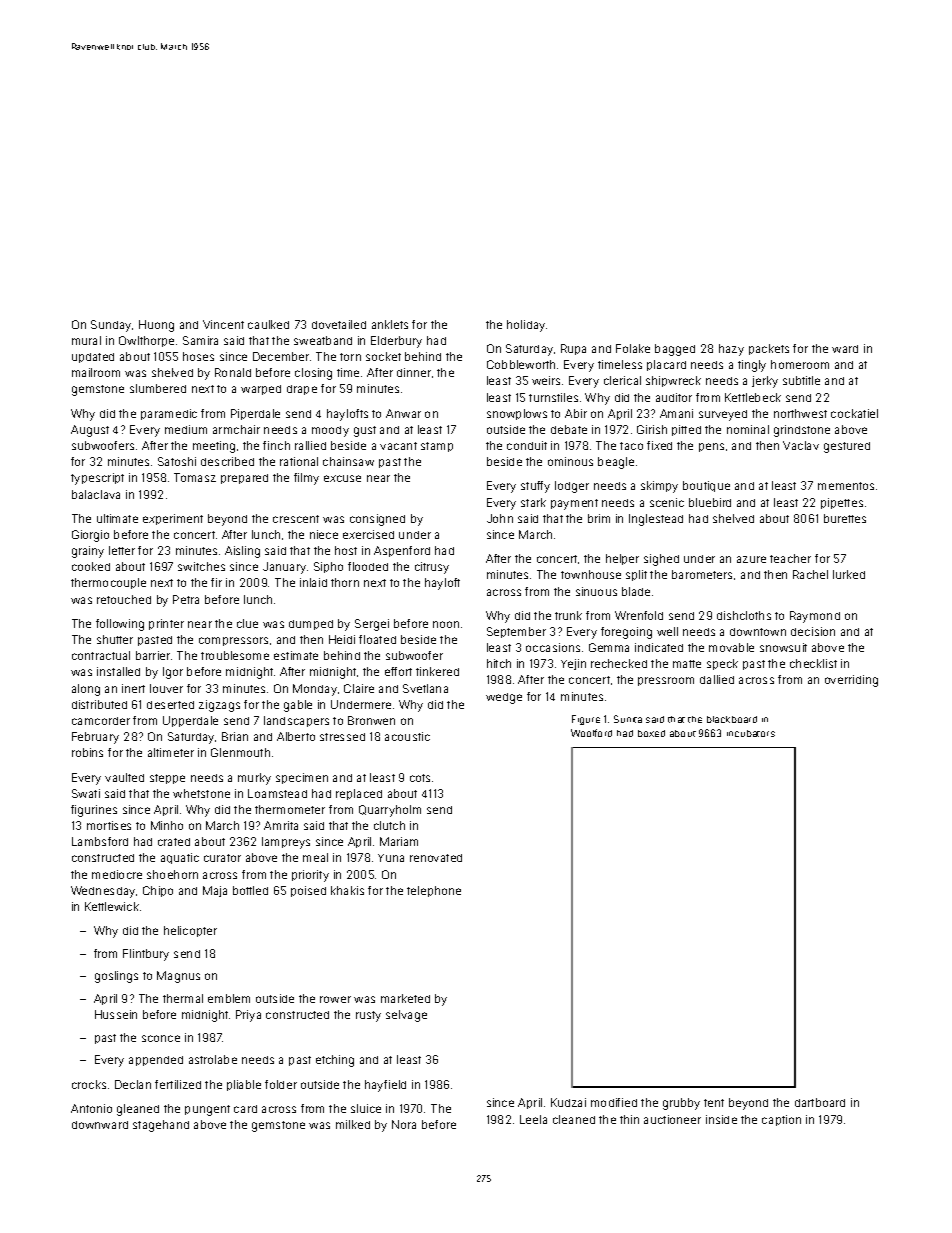  I want to click on indicated, so click(659, 647).
